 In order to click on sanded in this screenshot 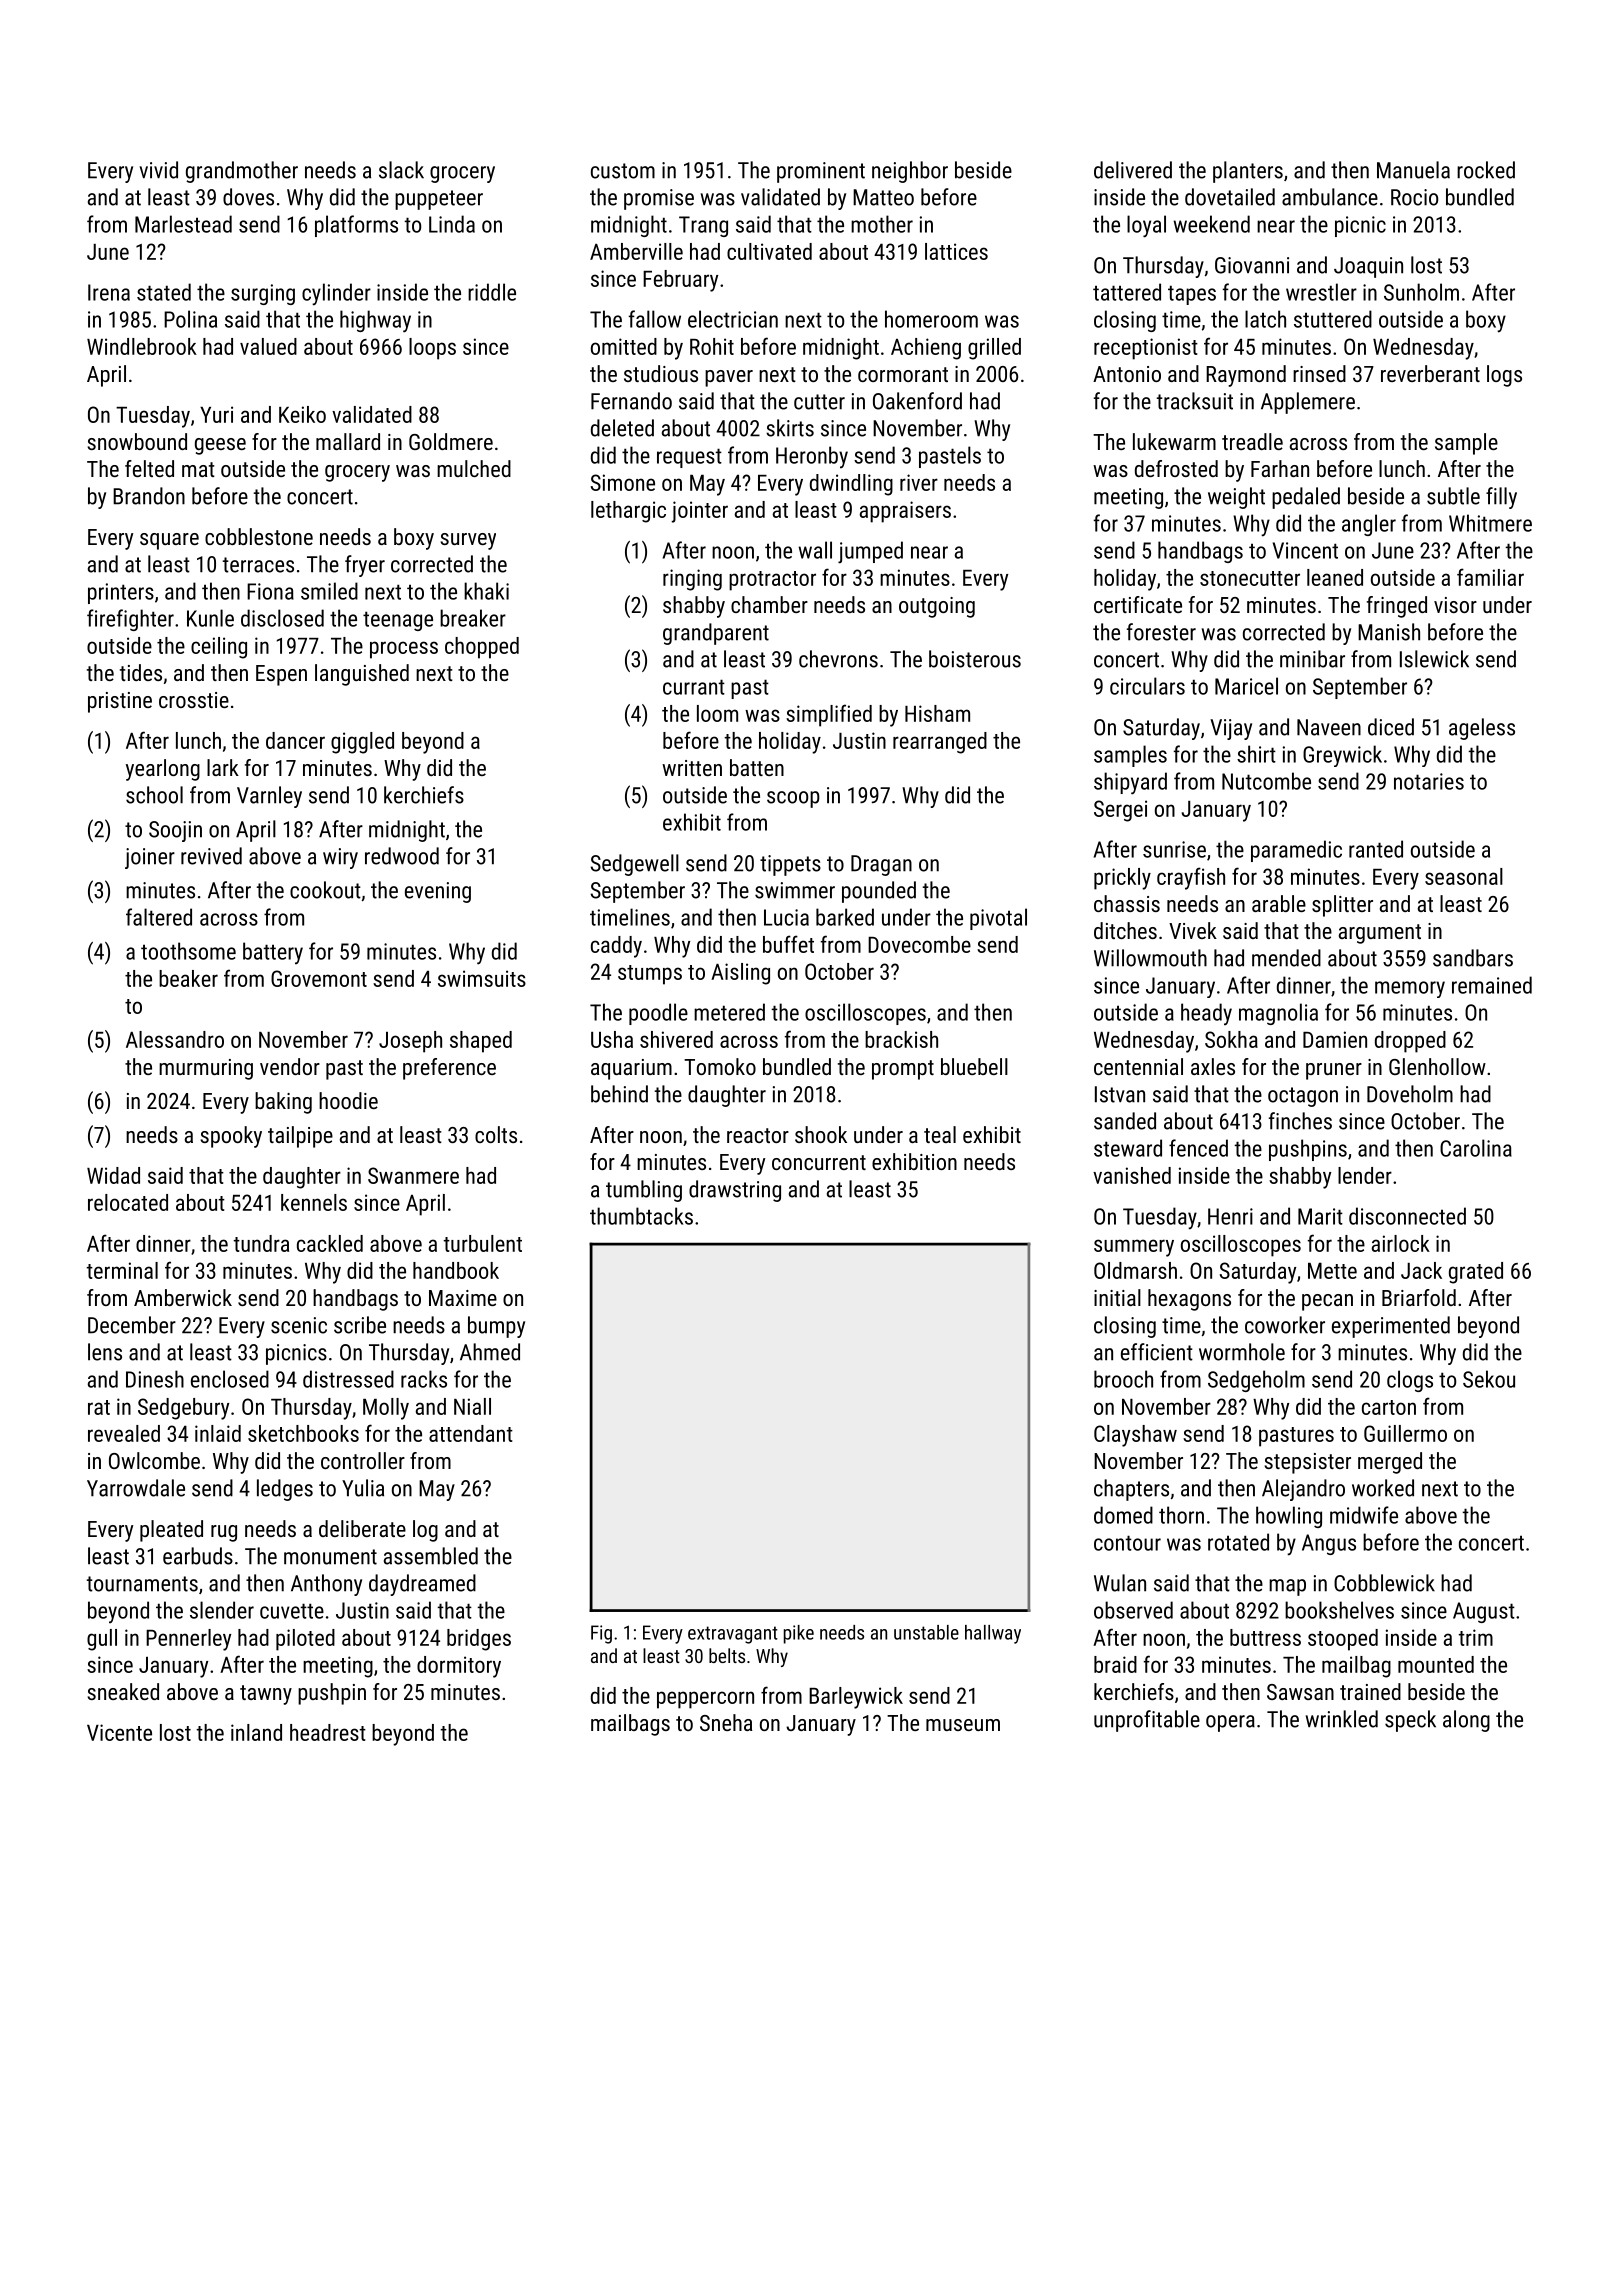, I will do `click(1125, 1121)`.
